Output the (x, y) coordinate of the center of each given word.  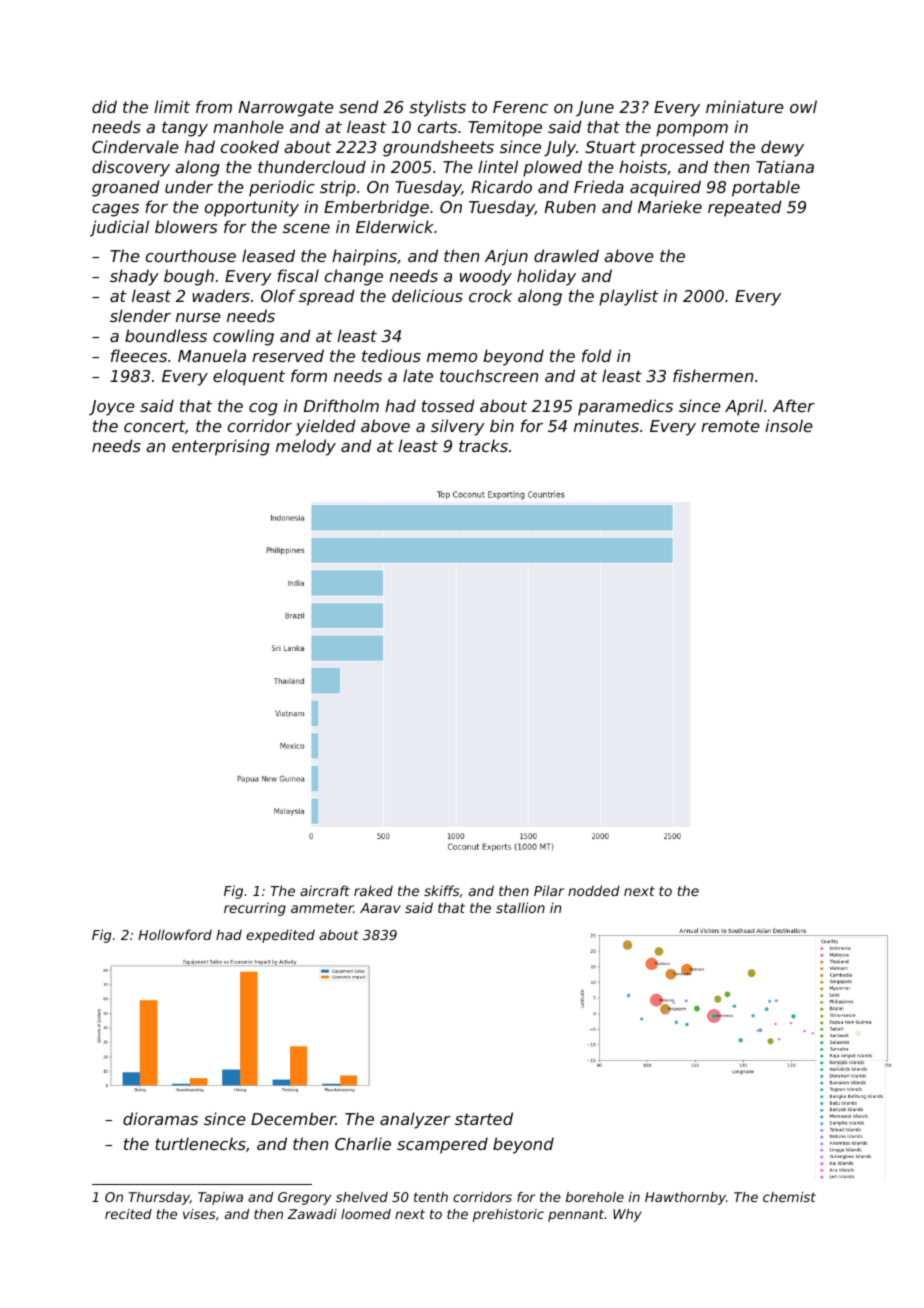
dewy (782, 148)
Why (627, 1215)
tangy (185, 129)
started (484, 1118)
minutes (606, 425)
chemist (789, 1197)
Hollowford (175, 934)
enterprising (221, 447)
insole (789, 425)
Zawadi (312, 1214)
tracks (483, 445)
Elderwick (395, 226)
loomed (366, 1214)
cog (263, 409)
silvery (458, 427)
